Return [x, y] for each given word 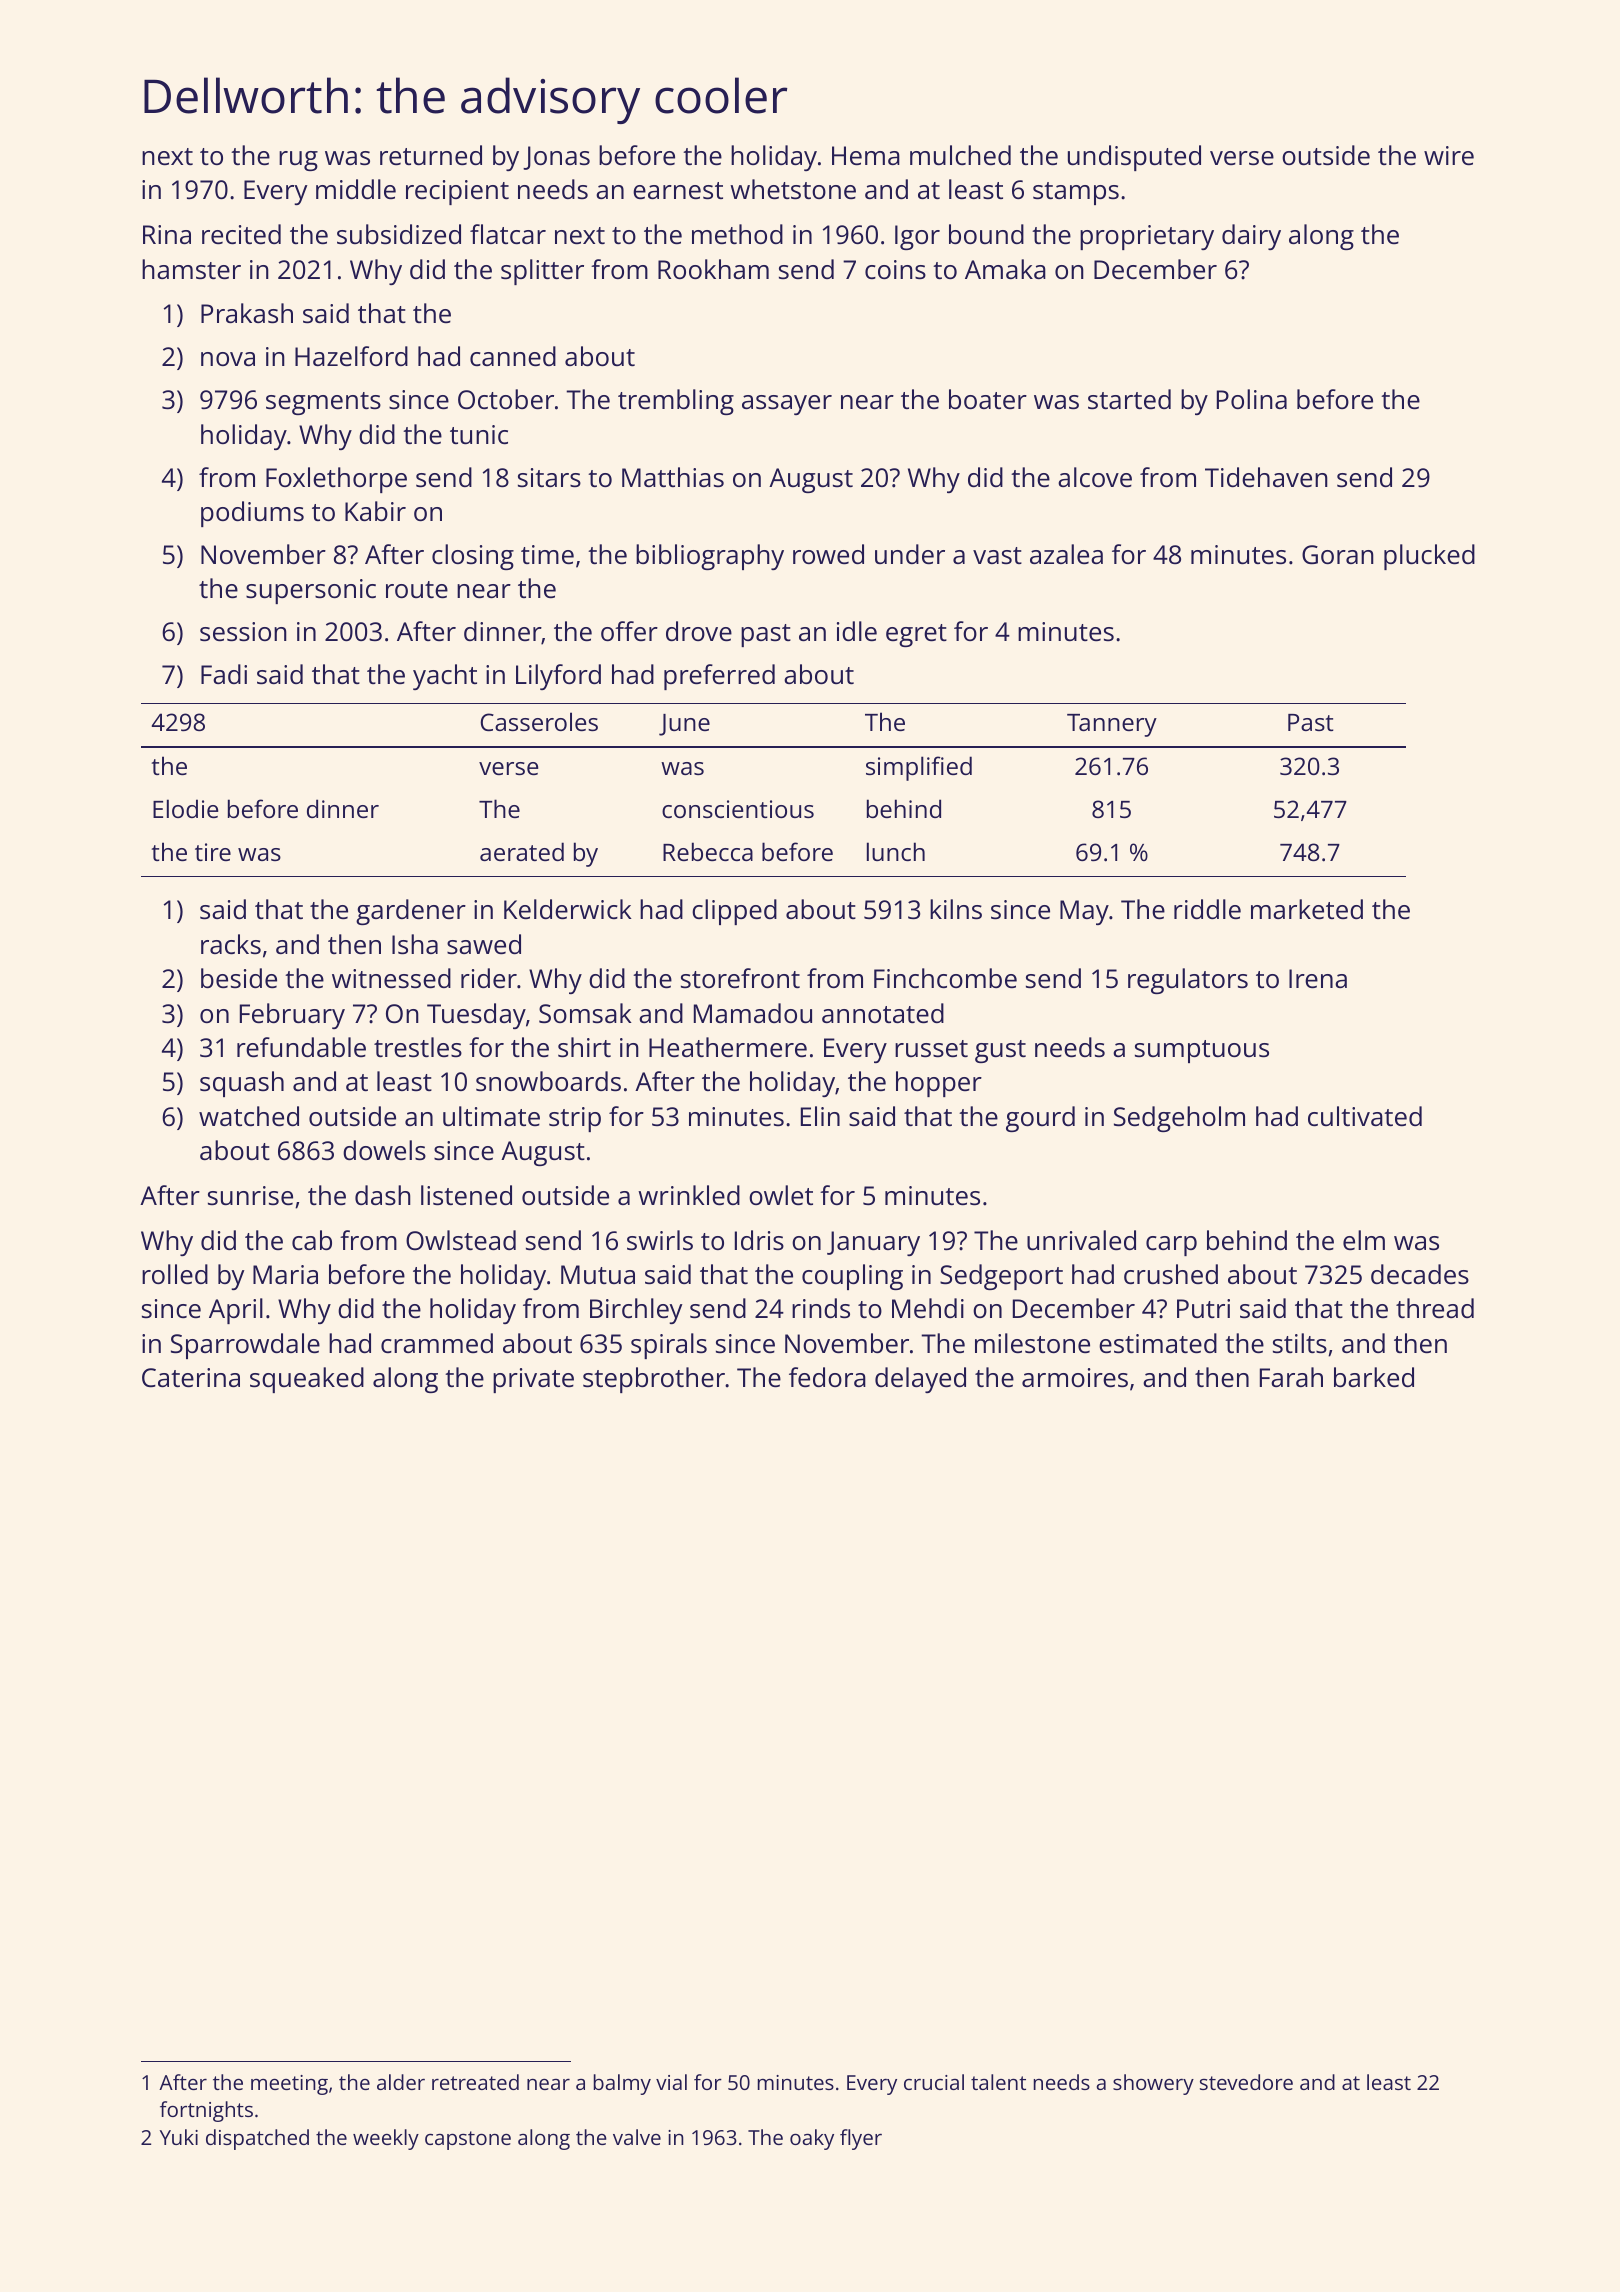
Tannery [1112, 725]
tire [213, 852]
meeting [289, 2085]
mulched [960, 155]
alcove [1095, 477]
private [533, 1380]
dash [383, 1195]
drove [699, 631]
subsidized [399, 234]
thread [1435, 1308]
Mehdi [928, 1308]
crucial [934, 2082]
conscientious [738, 809]
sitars [549, 477]
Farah [1291, 1377]
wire [1449, 155]
